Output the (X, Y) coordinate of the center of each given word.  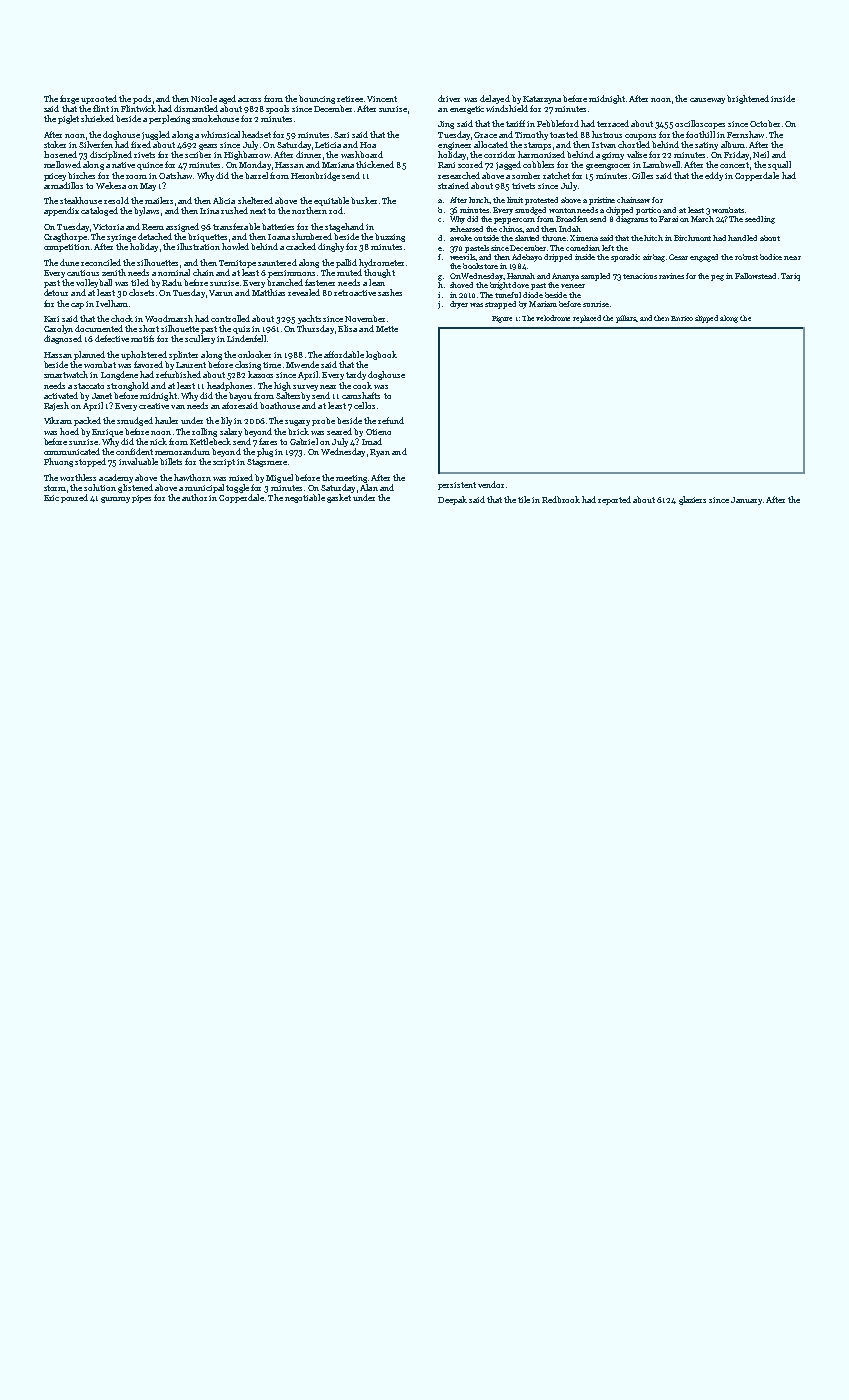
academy (116, 478)
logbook (381, 355)
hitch (653, 238)
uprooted (99, 99)
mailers (159, 200)
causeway (707, 101)
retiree (350, 99)
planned (89, 355)
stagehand (344, 227)
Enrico (682, 318)
